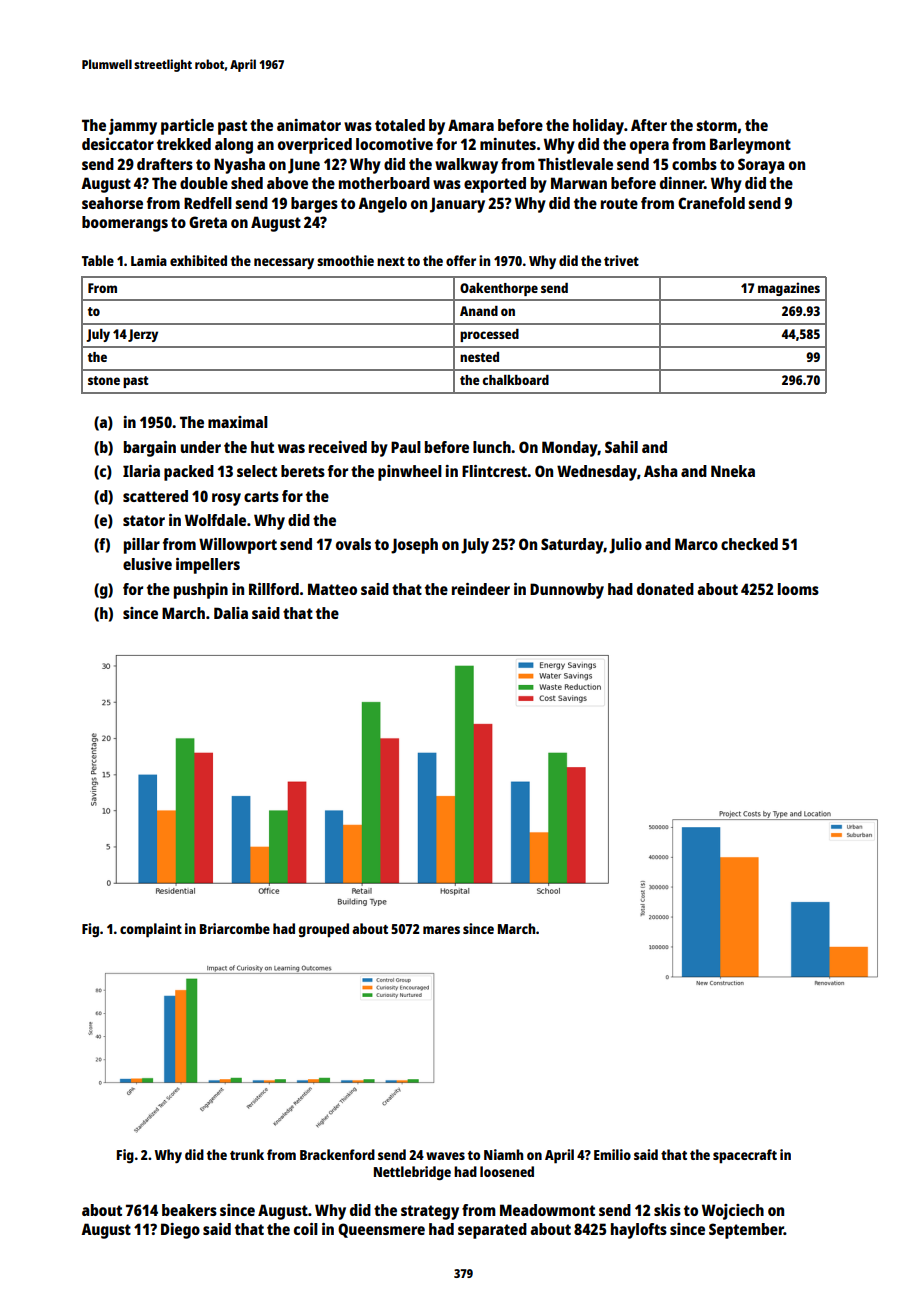 This screenshot has height=1316, width=908. Describe the element at coordinates (141, 471) in the screenshot. I see `Ilaria` at that location.
